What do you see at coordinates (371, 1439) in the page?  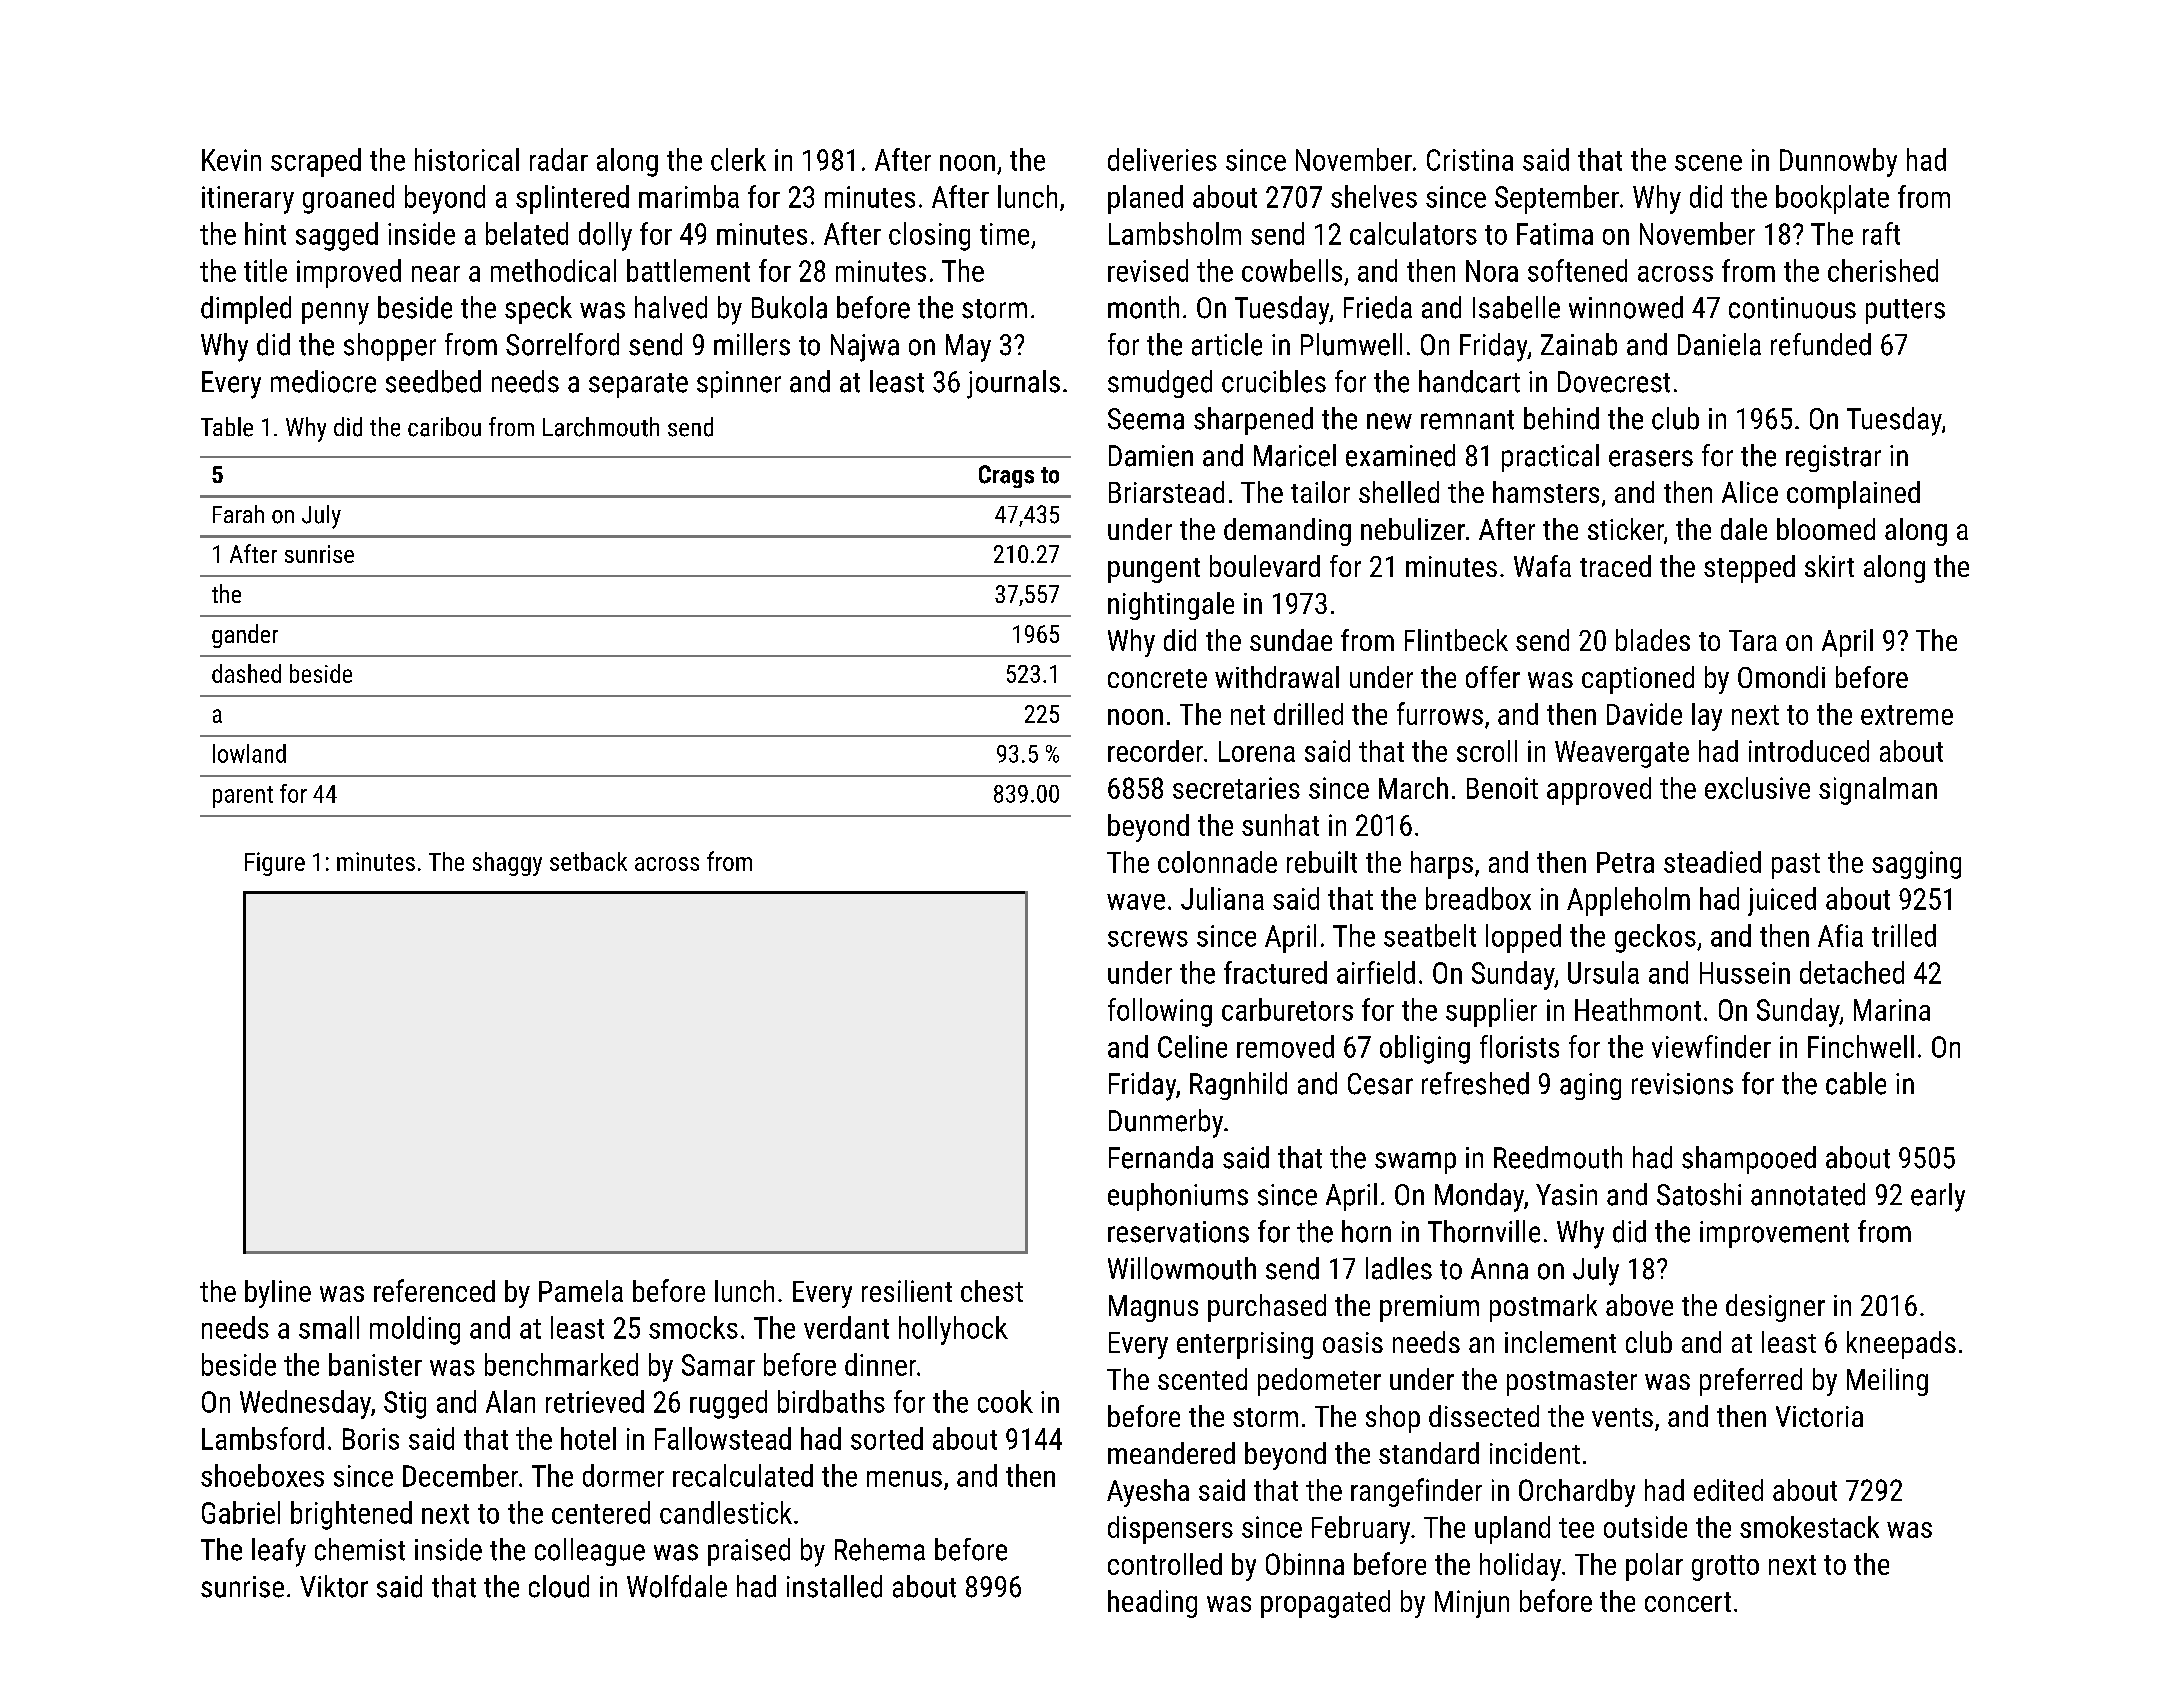 I see `Boris` at bounding box center [371, 1439].
